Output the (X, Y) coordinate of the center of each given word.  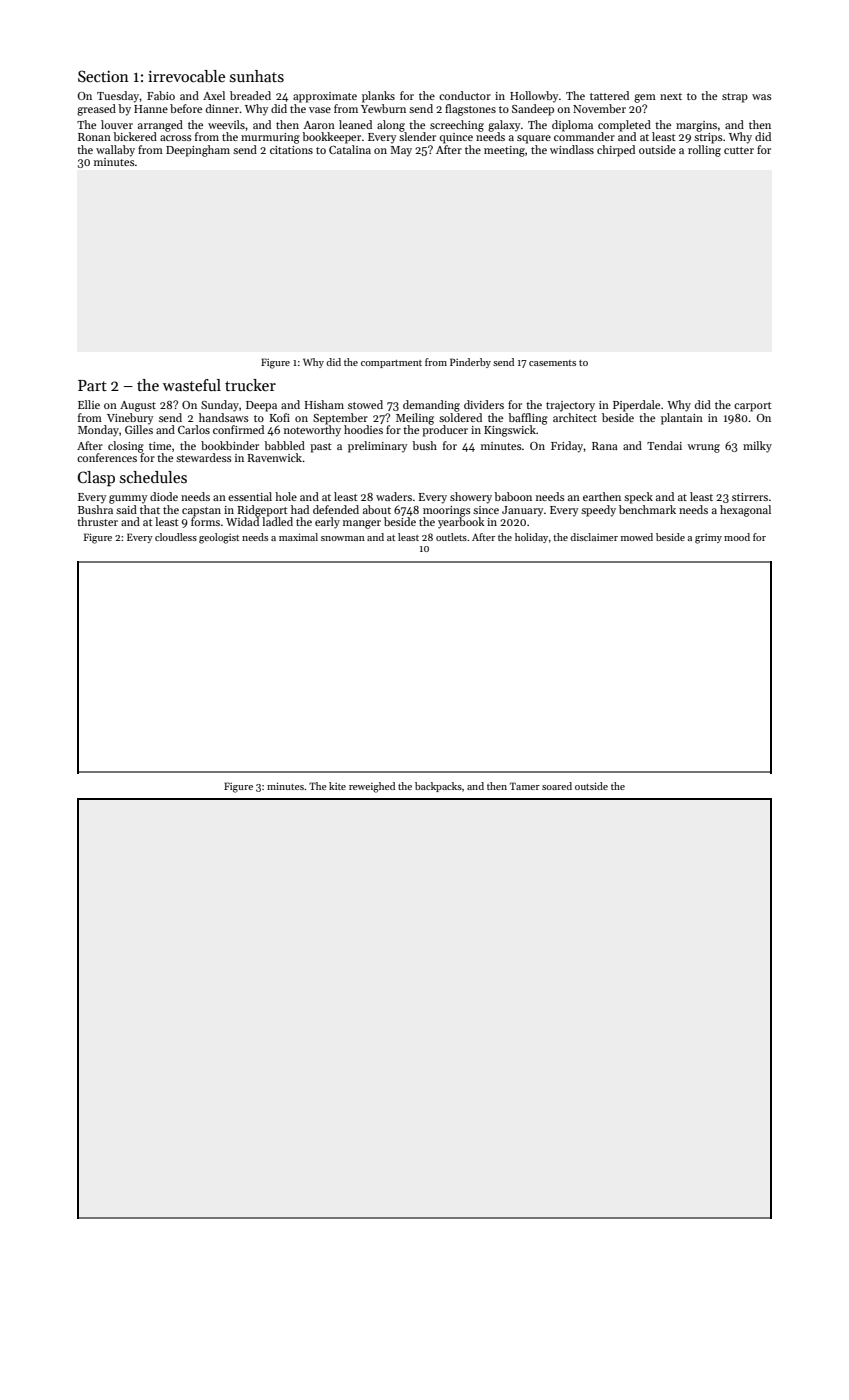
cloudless (176, 537)
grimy (708, 539)
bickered (135, 136)
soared (557, 786)
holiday (531, 538)
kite (337, 786)
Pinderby (470, 363)
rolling (704, 151)
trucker (250, 385)
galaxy (504, 126)
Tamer (525, 786)
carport (753, 407)
